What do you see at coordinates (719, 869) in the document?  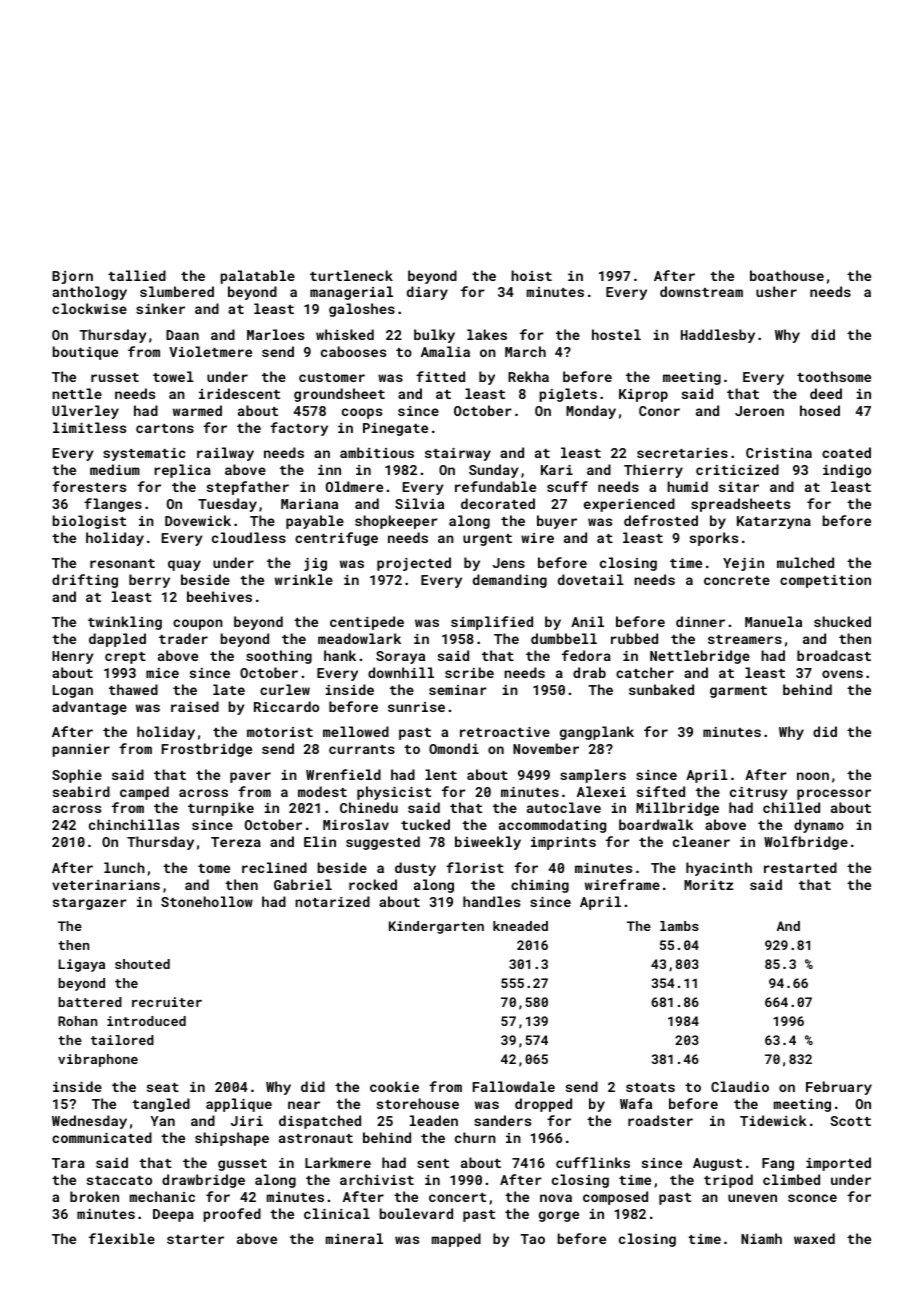 I see `hyacinth` at bounding box center [719, 869].
